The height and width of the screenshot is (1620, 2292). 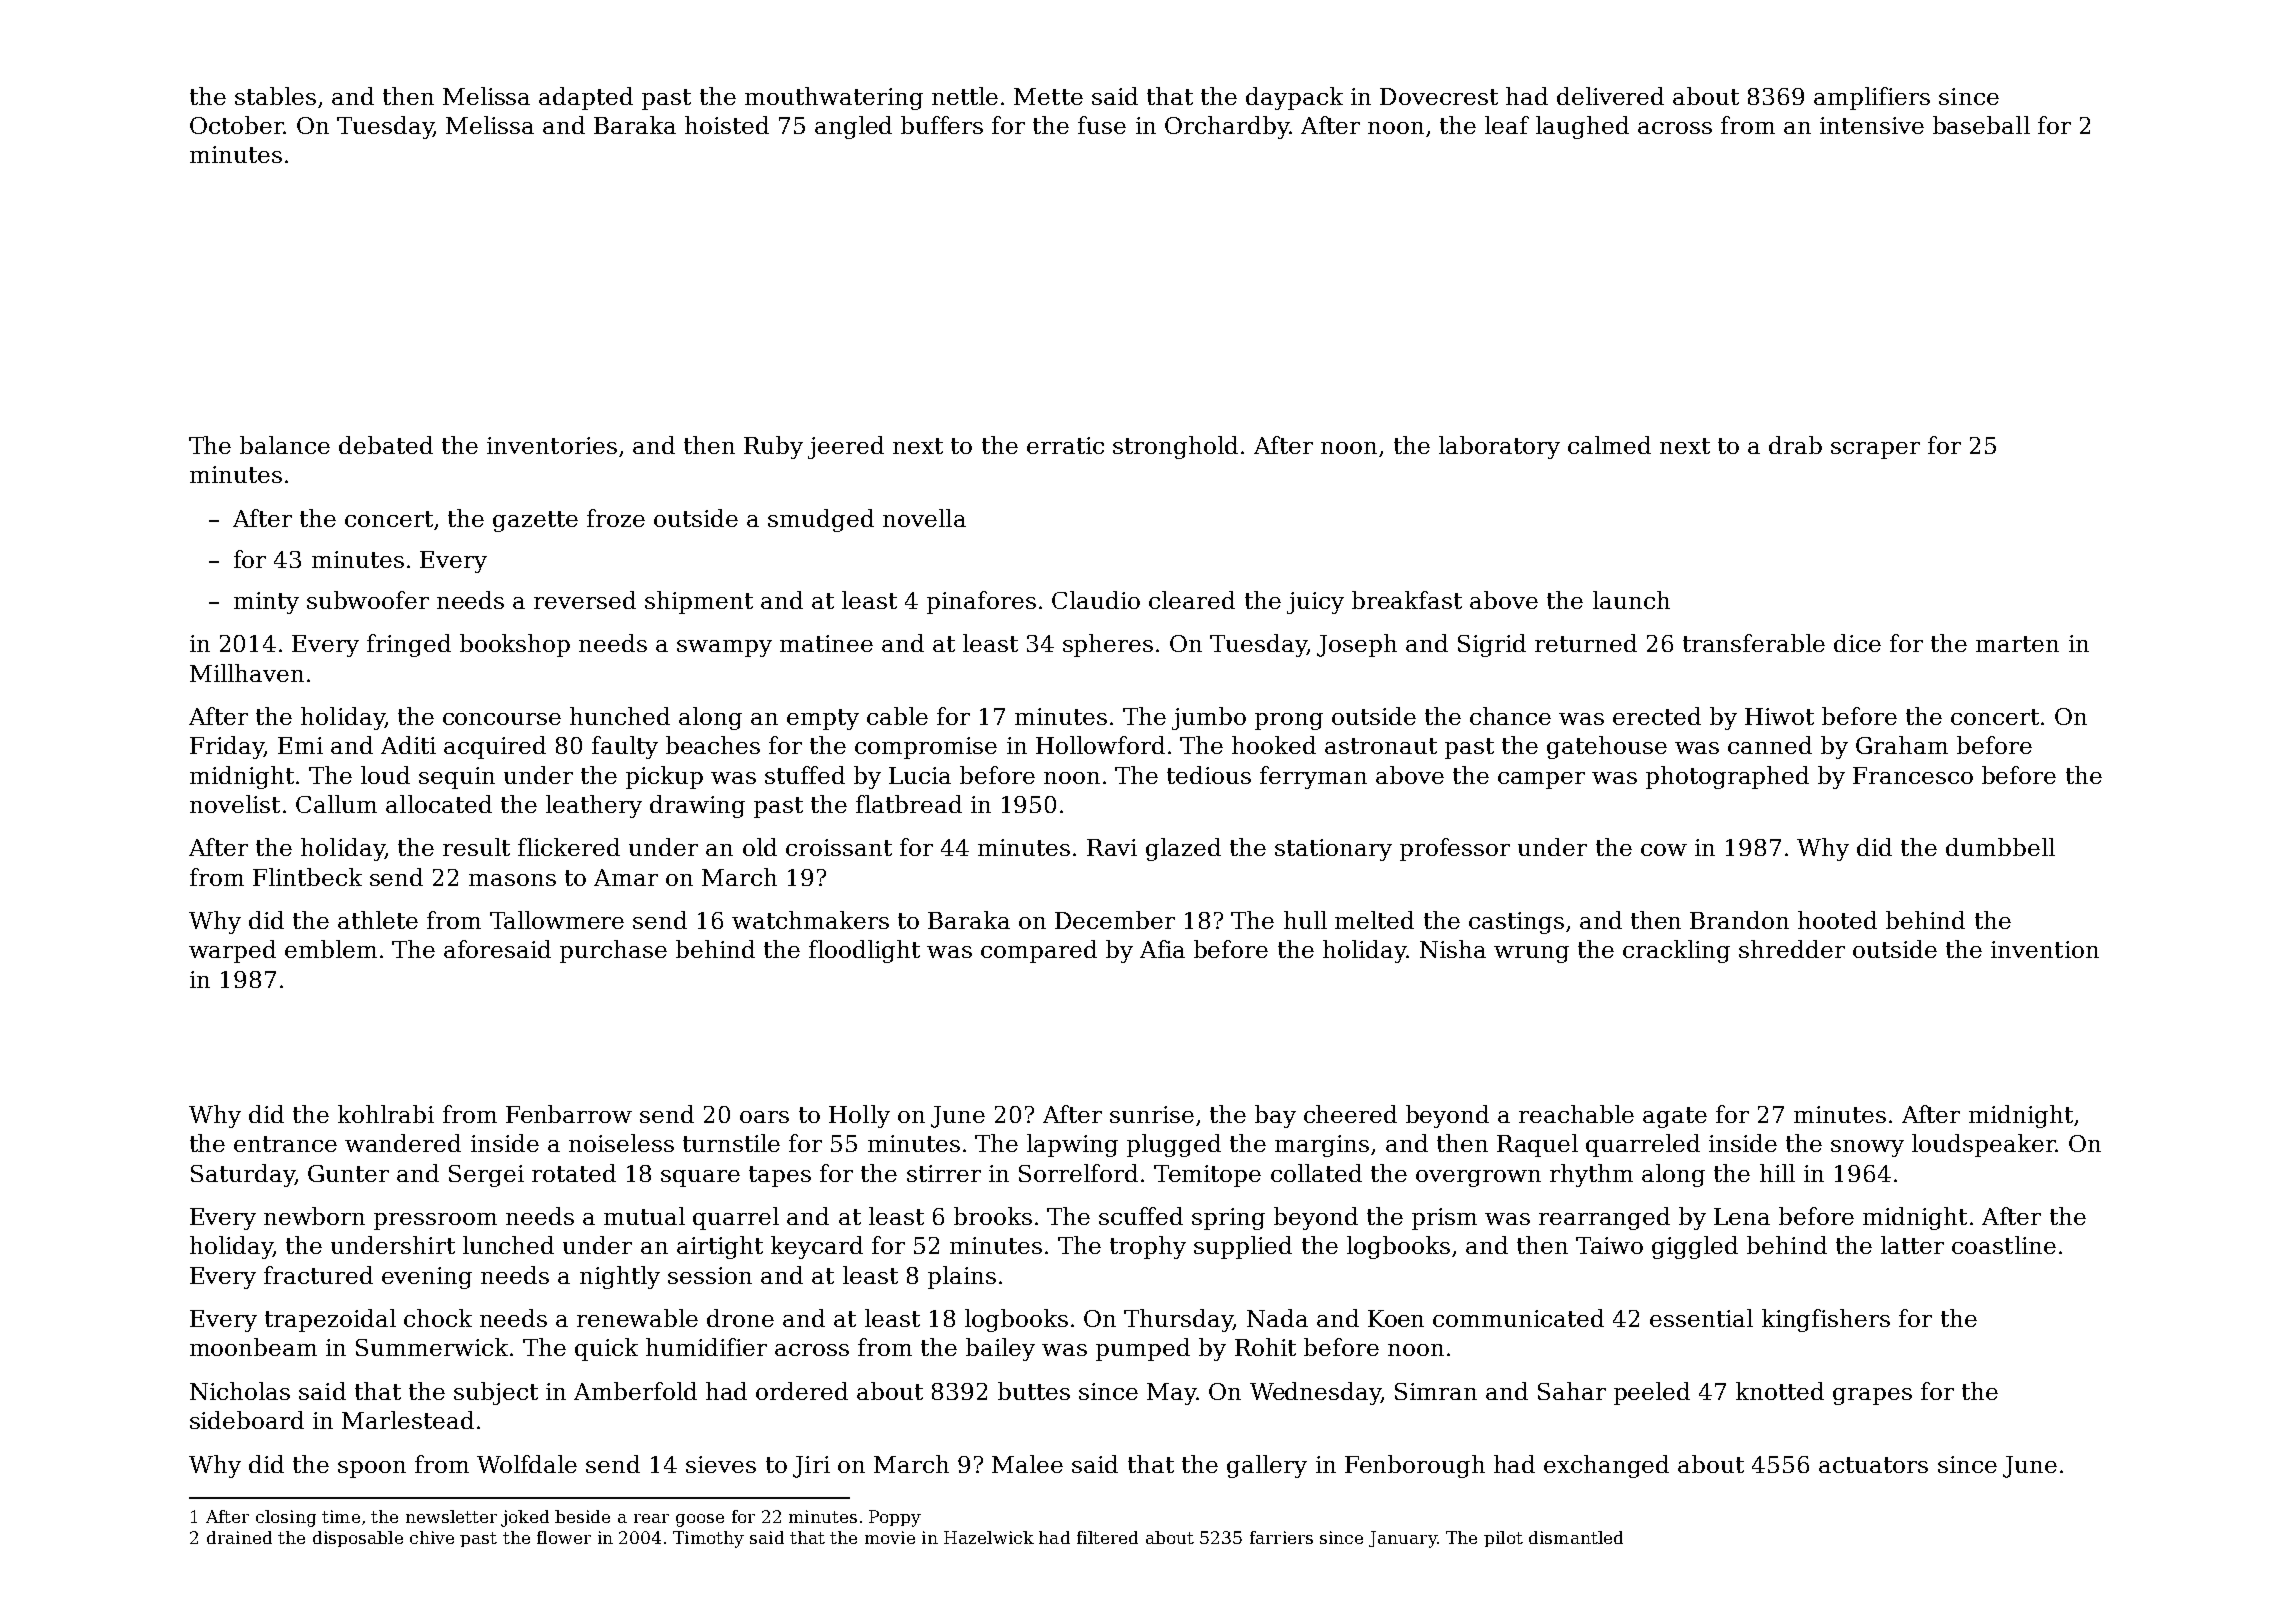 What do you see at coordinates (237, 125) in the screenshot?
I see `October` at bounding box center [237, 125].
